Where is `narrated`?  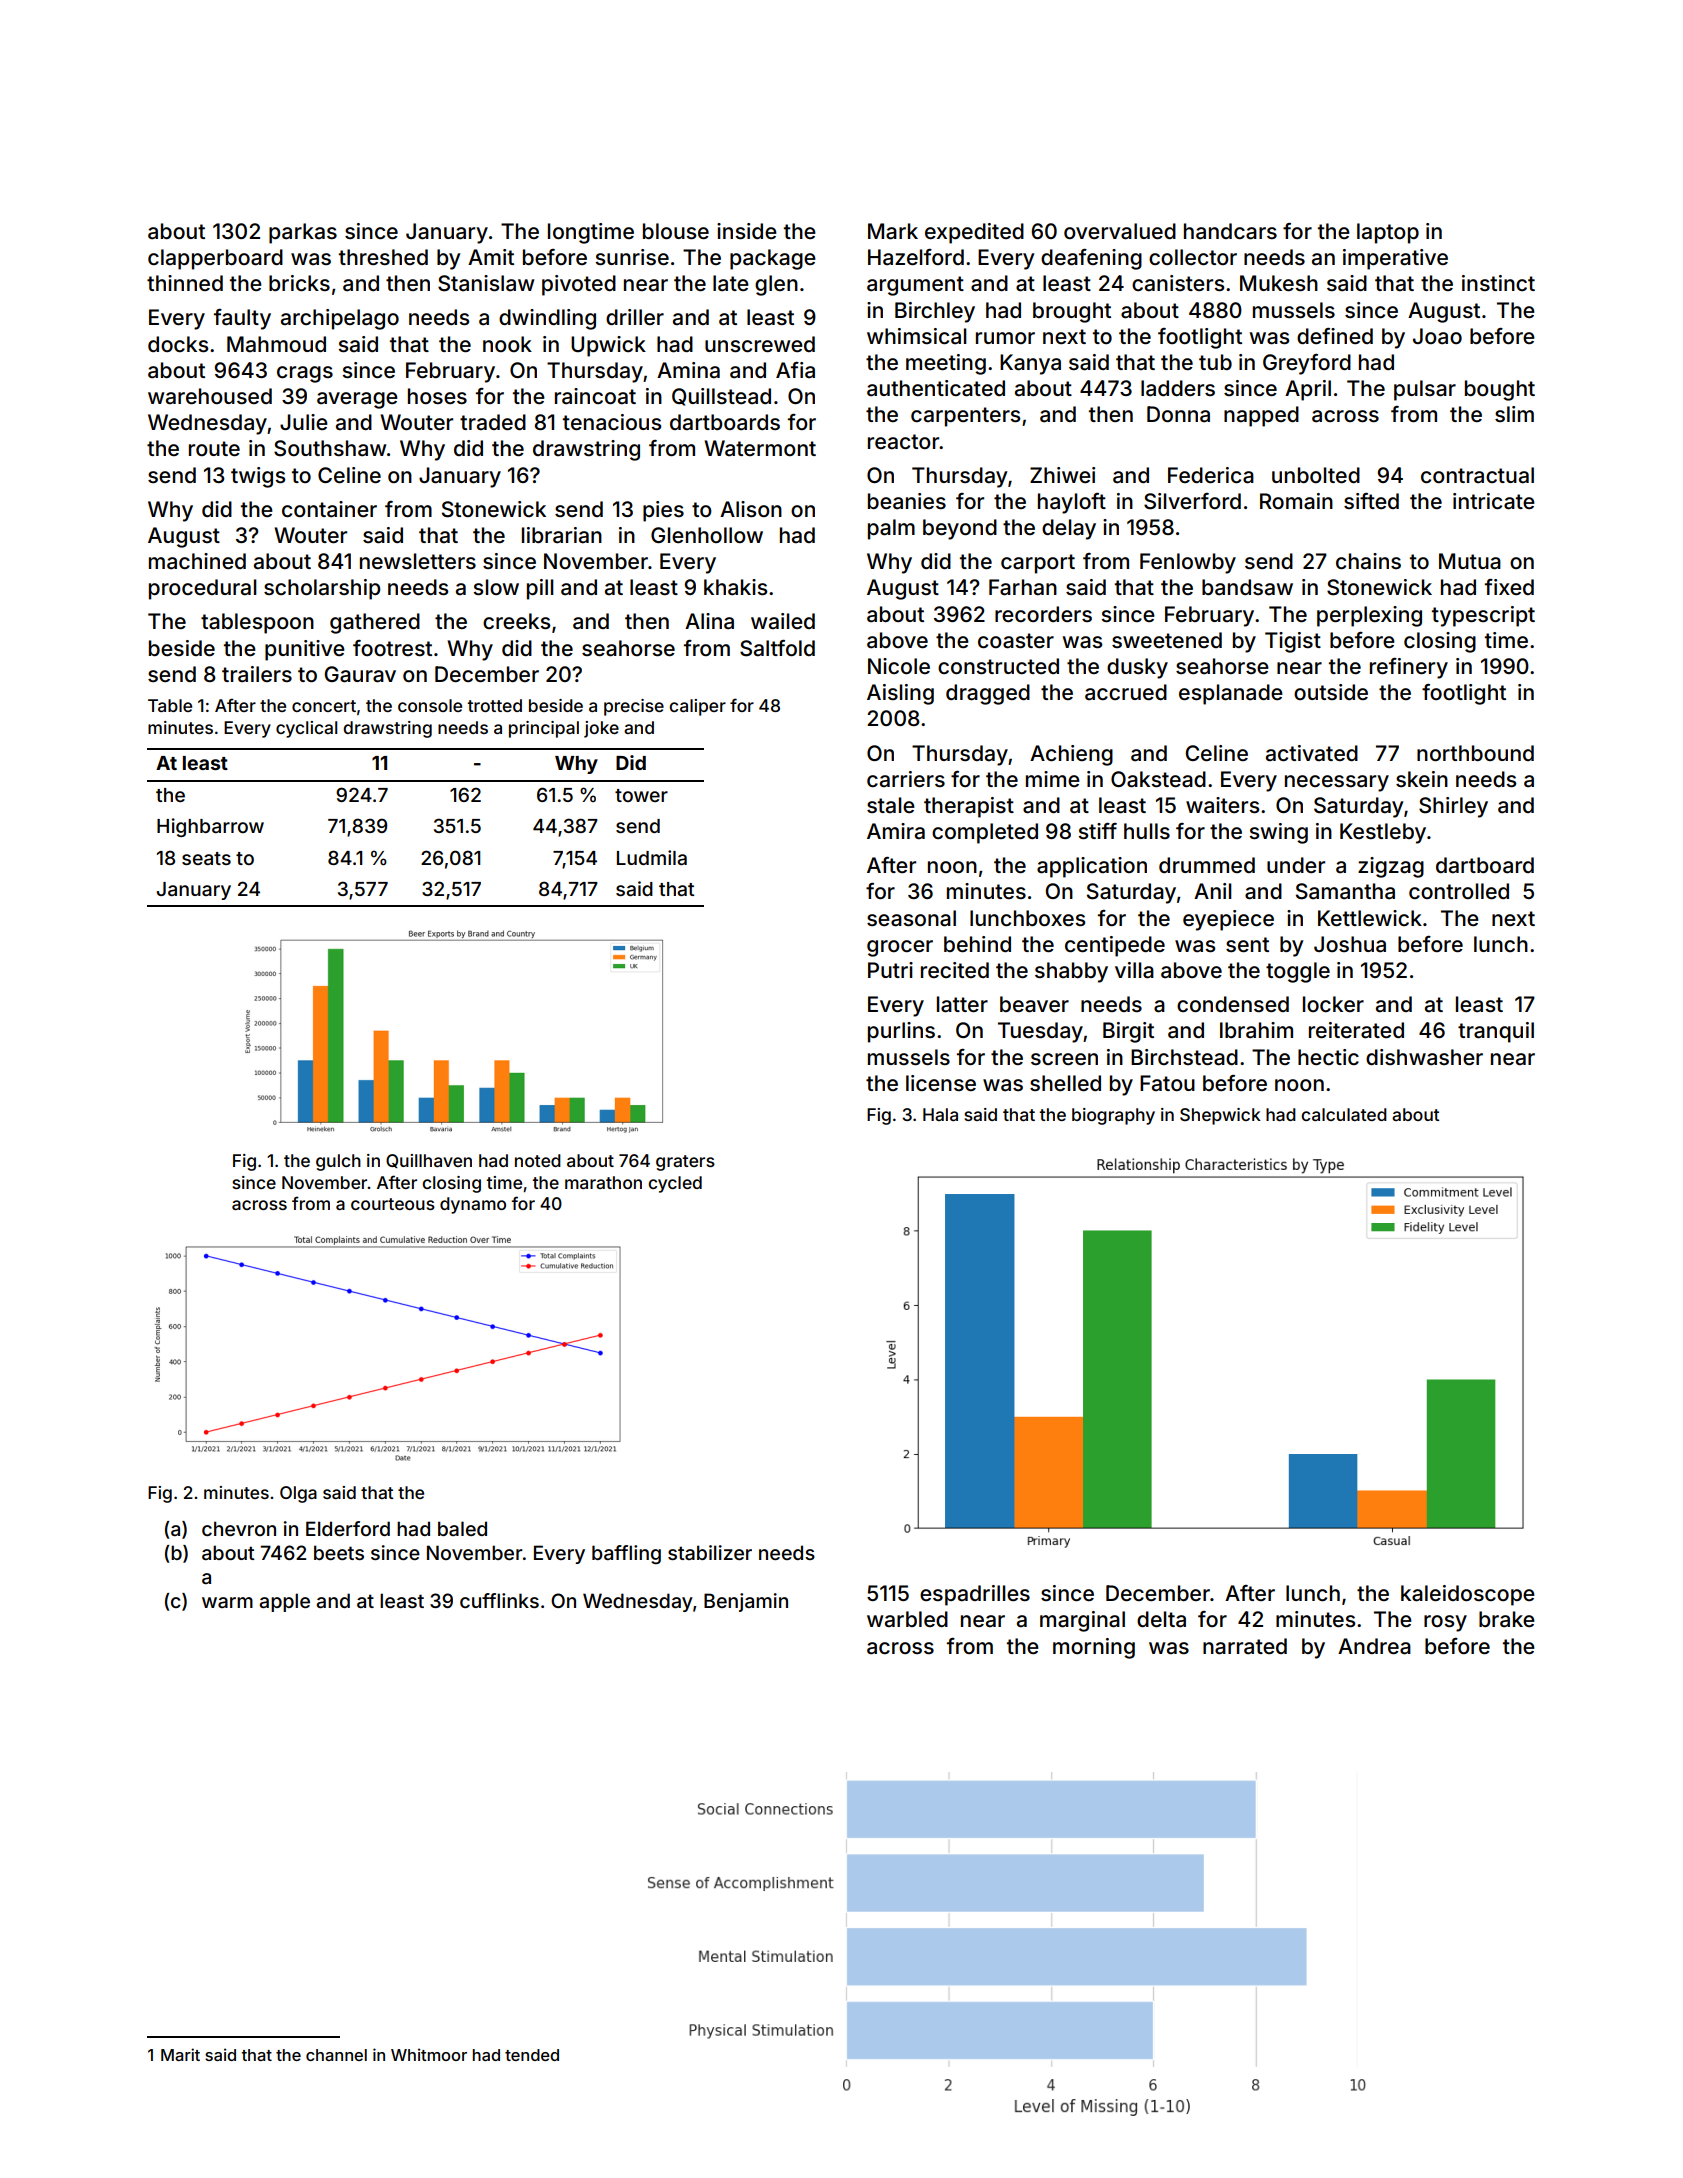
narrated is located at coordinates (1245, 1646).
